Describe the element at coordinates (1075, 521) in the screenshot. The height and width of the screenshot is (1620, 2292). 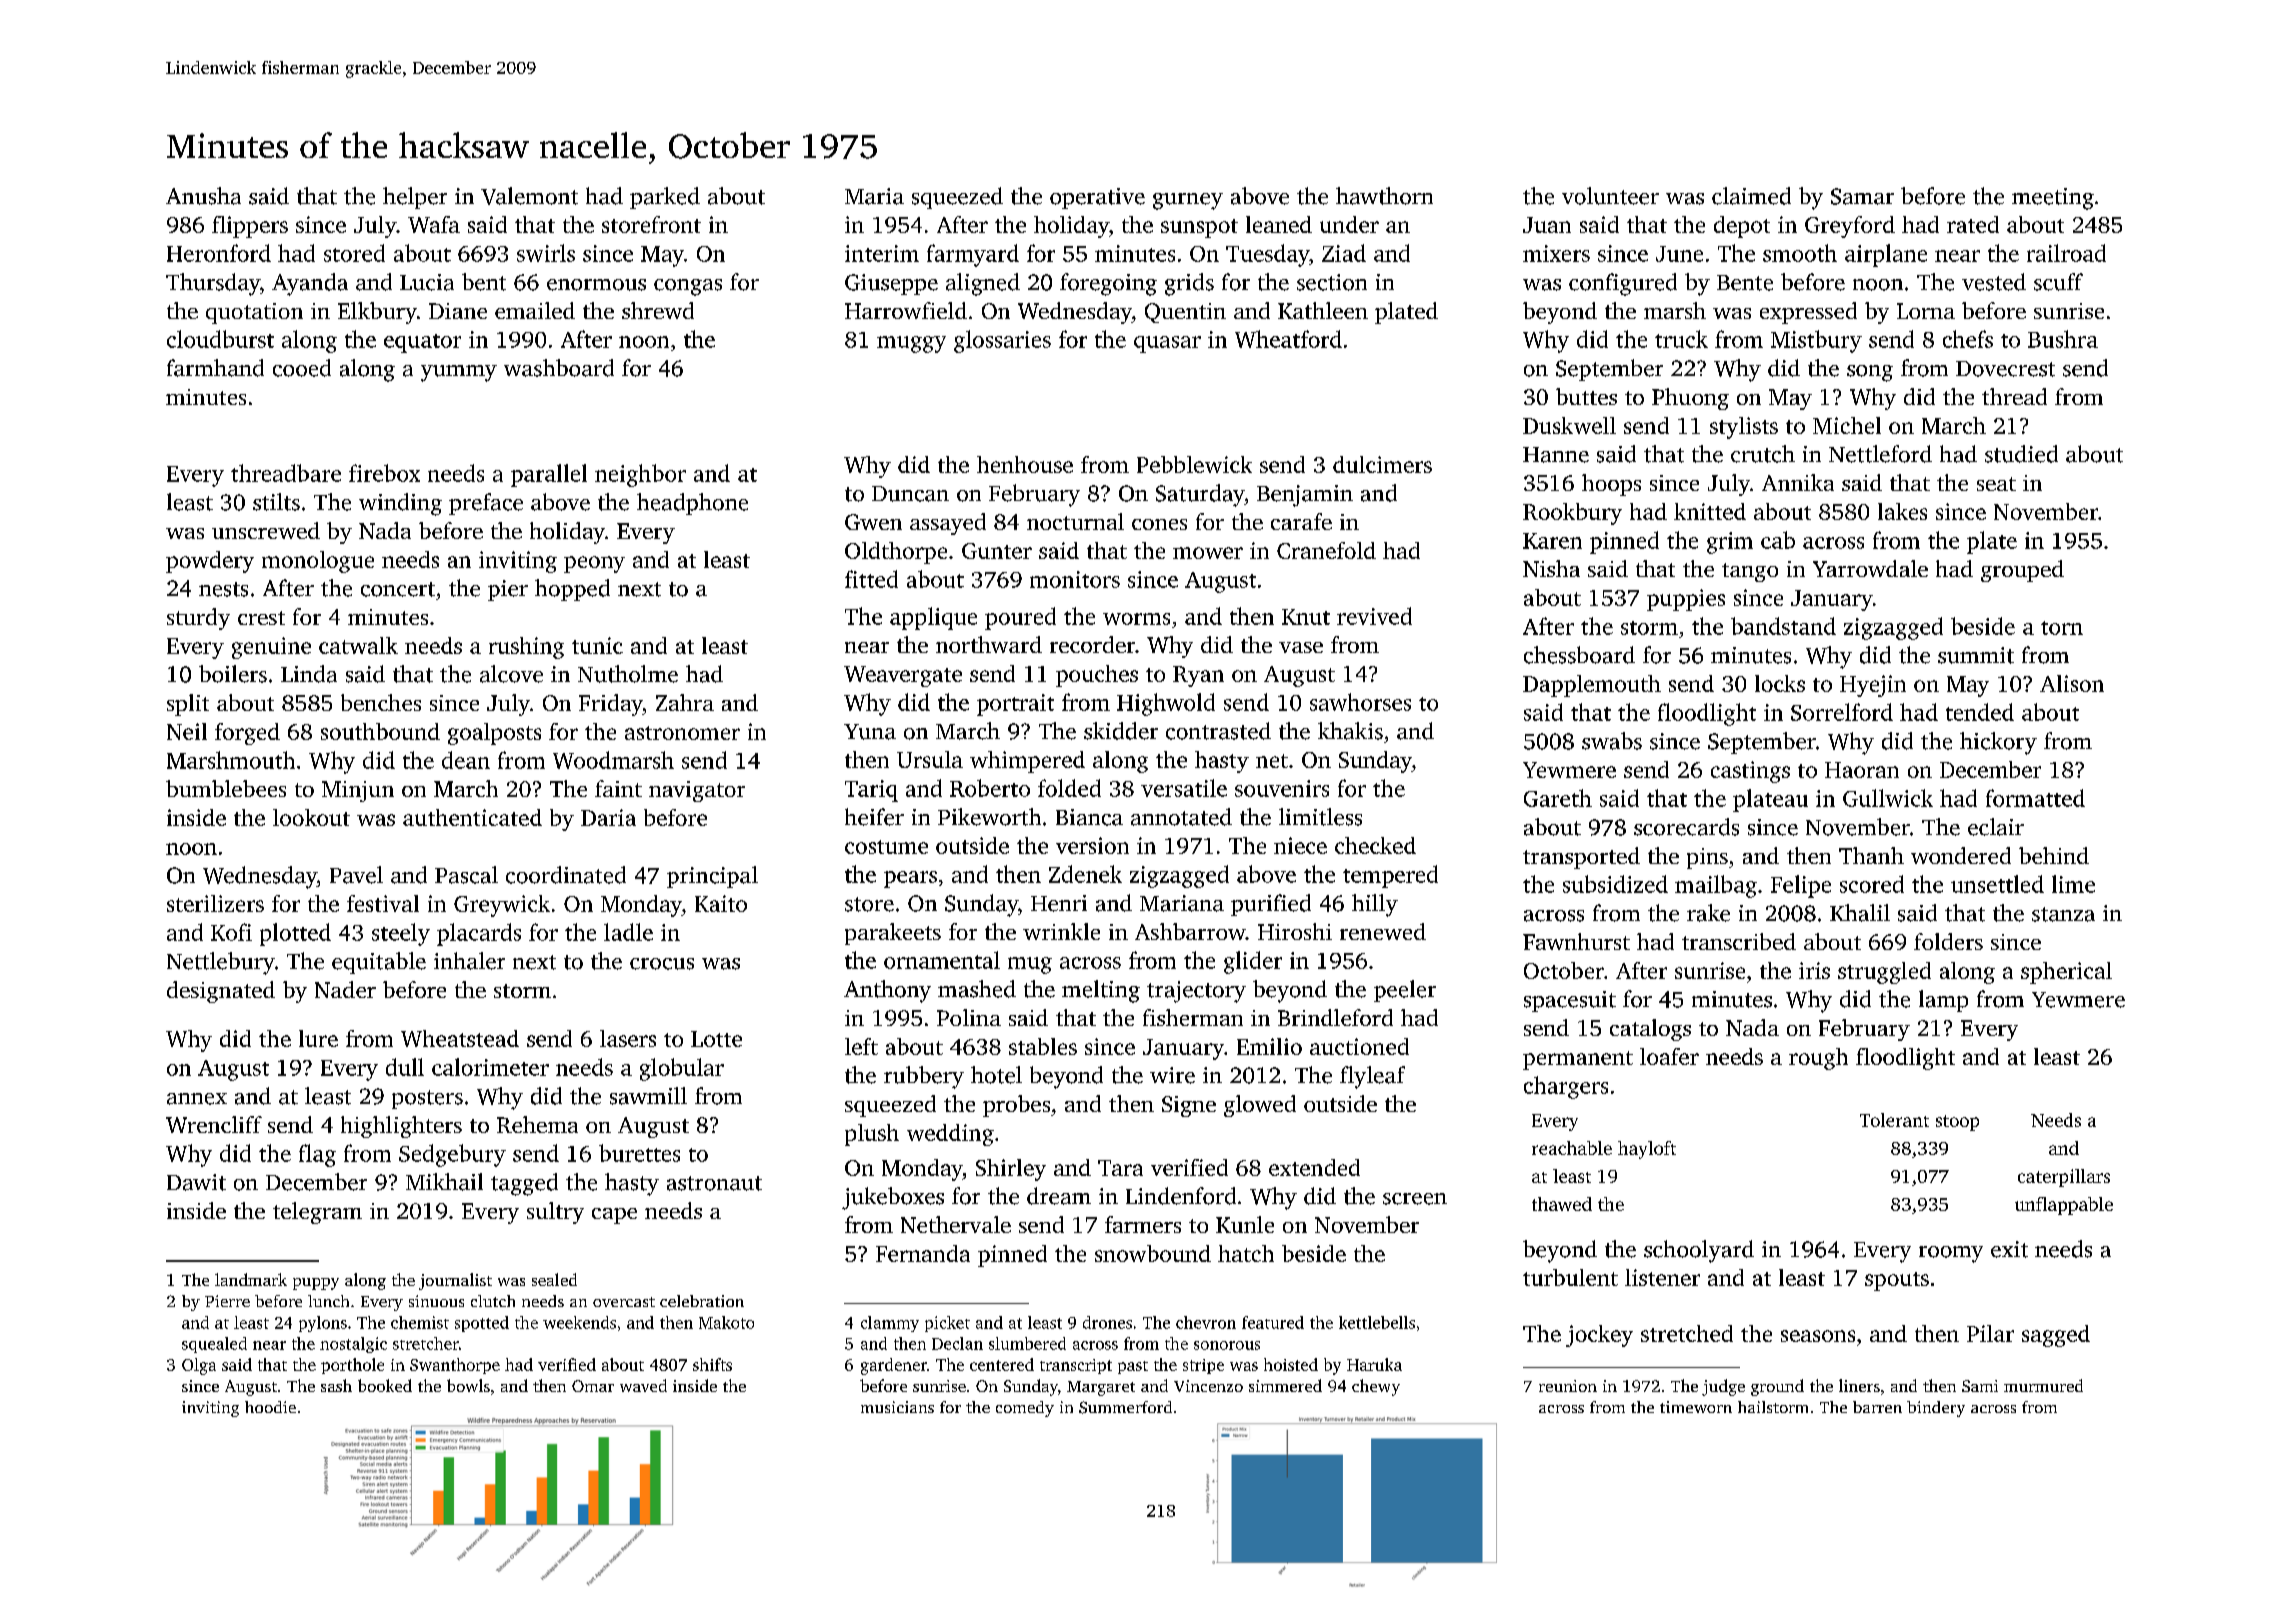
I see `nocturnal` at that location.
